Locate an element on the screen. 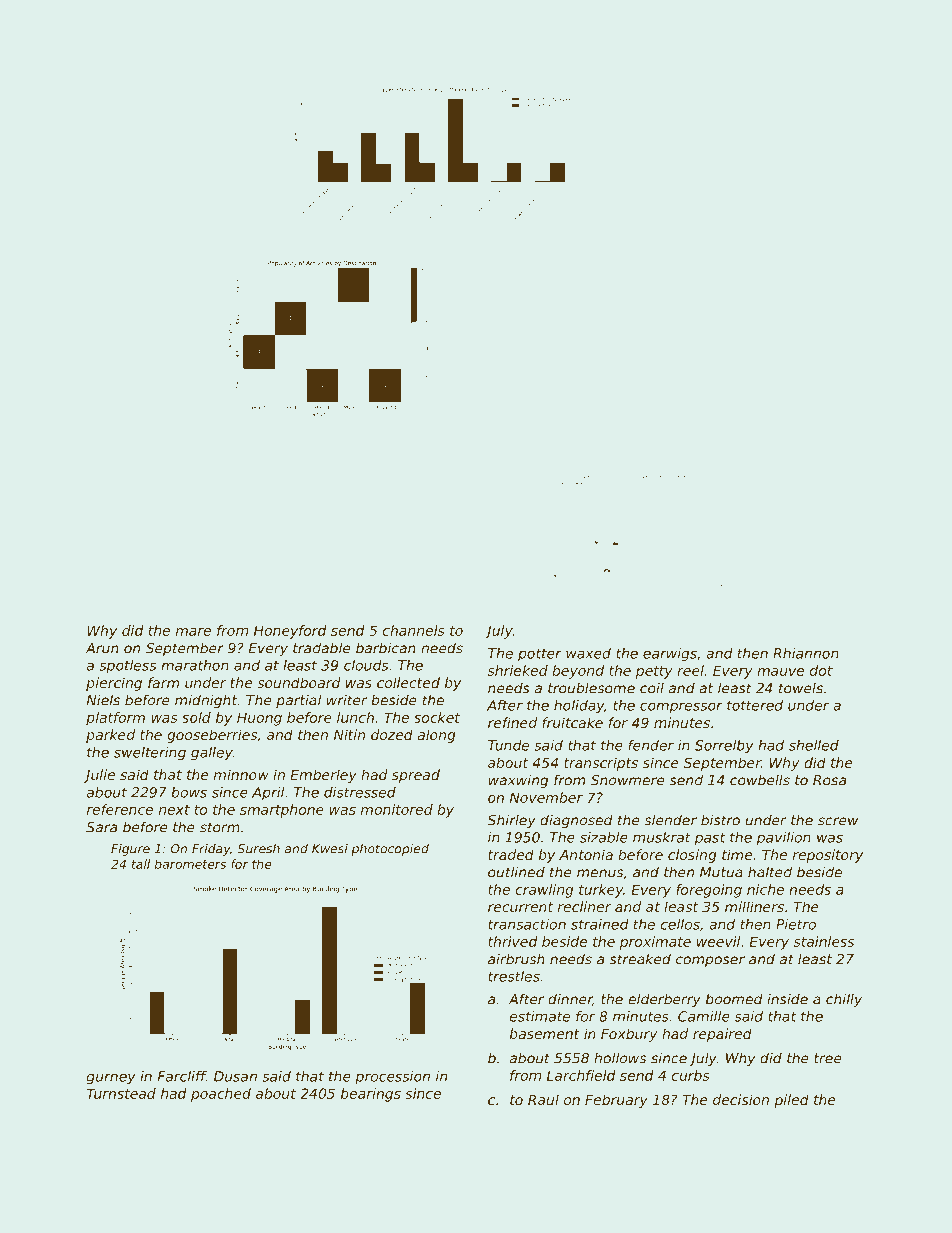 The width and height of the screenshot is (952, 1233). cellos is located at coordinates (680, 924).
